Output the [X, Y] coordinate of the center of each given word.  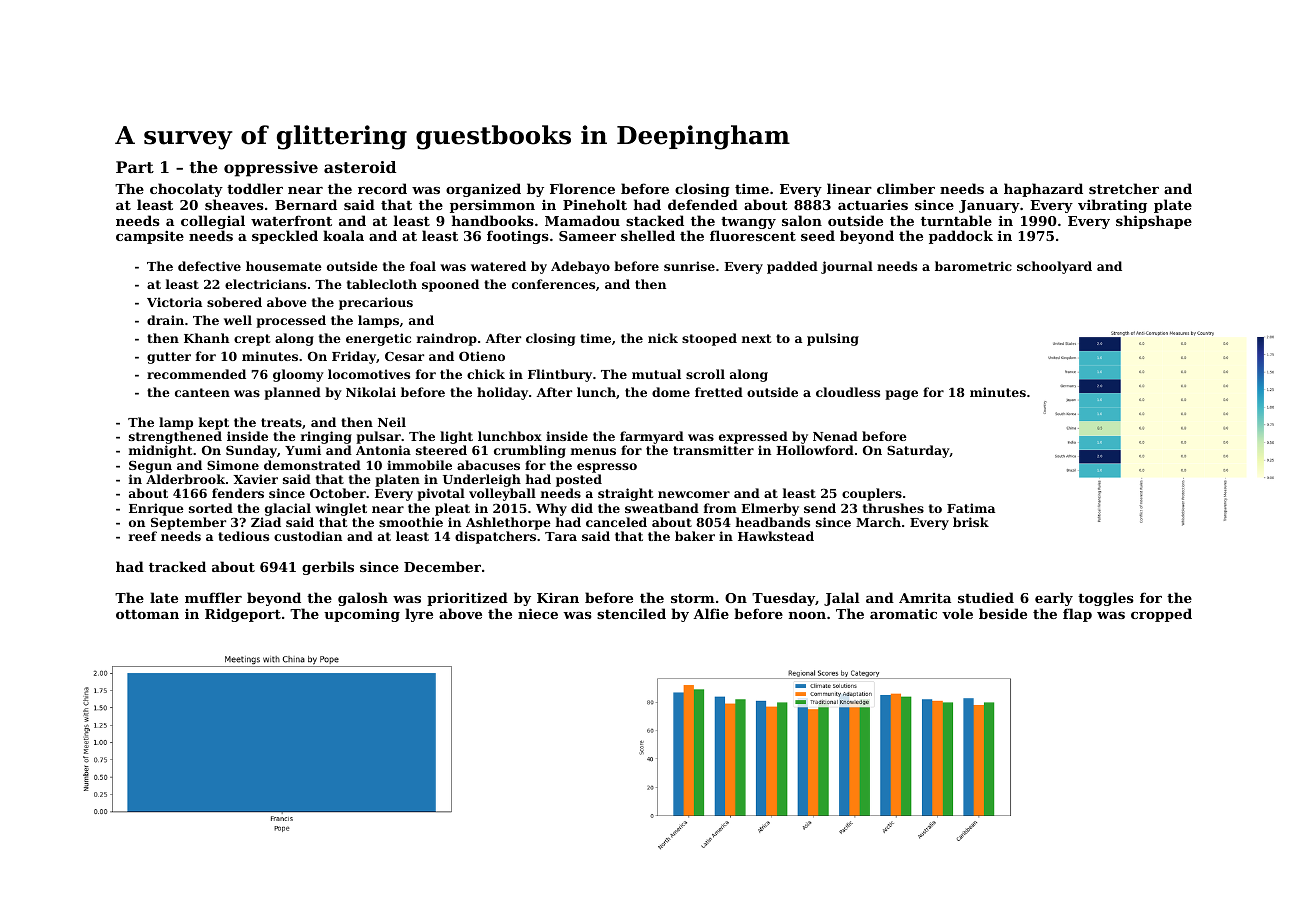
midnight [160, 451]
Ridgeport [243, 615]
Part [135, 167]
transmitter [713, 450]
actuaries [873, 204]
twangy [748, 223]
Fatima [971, 508]
